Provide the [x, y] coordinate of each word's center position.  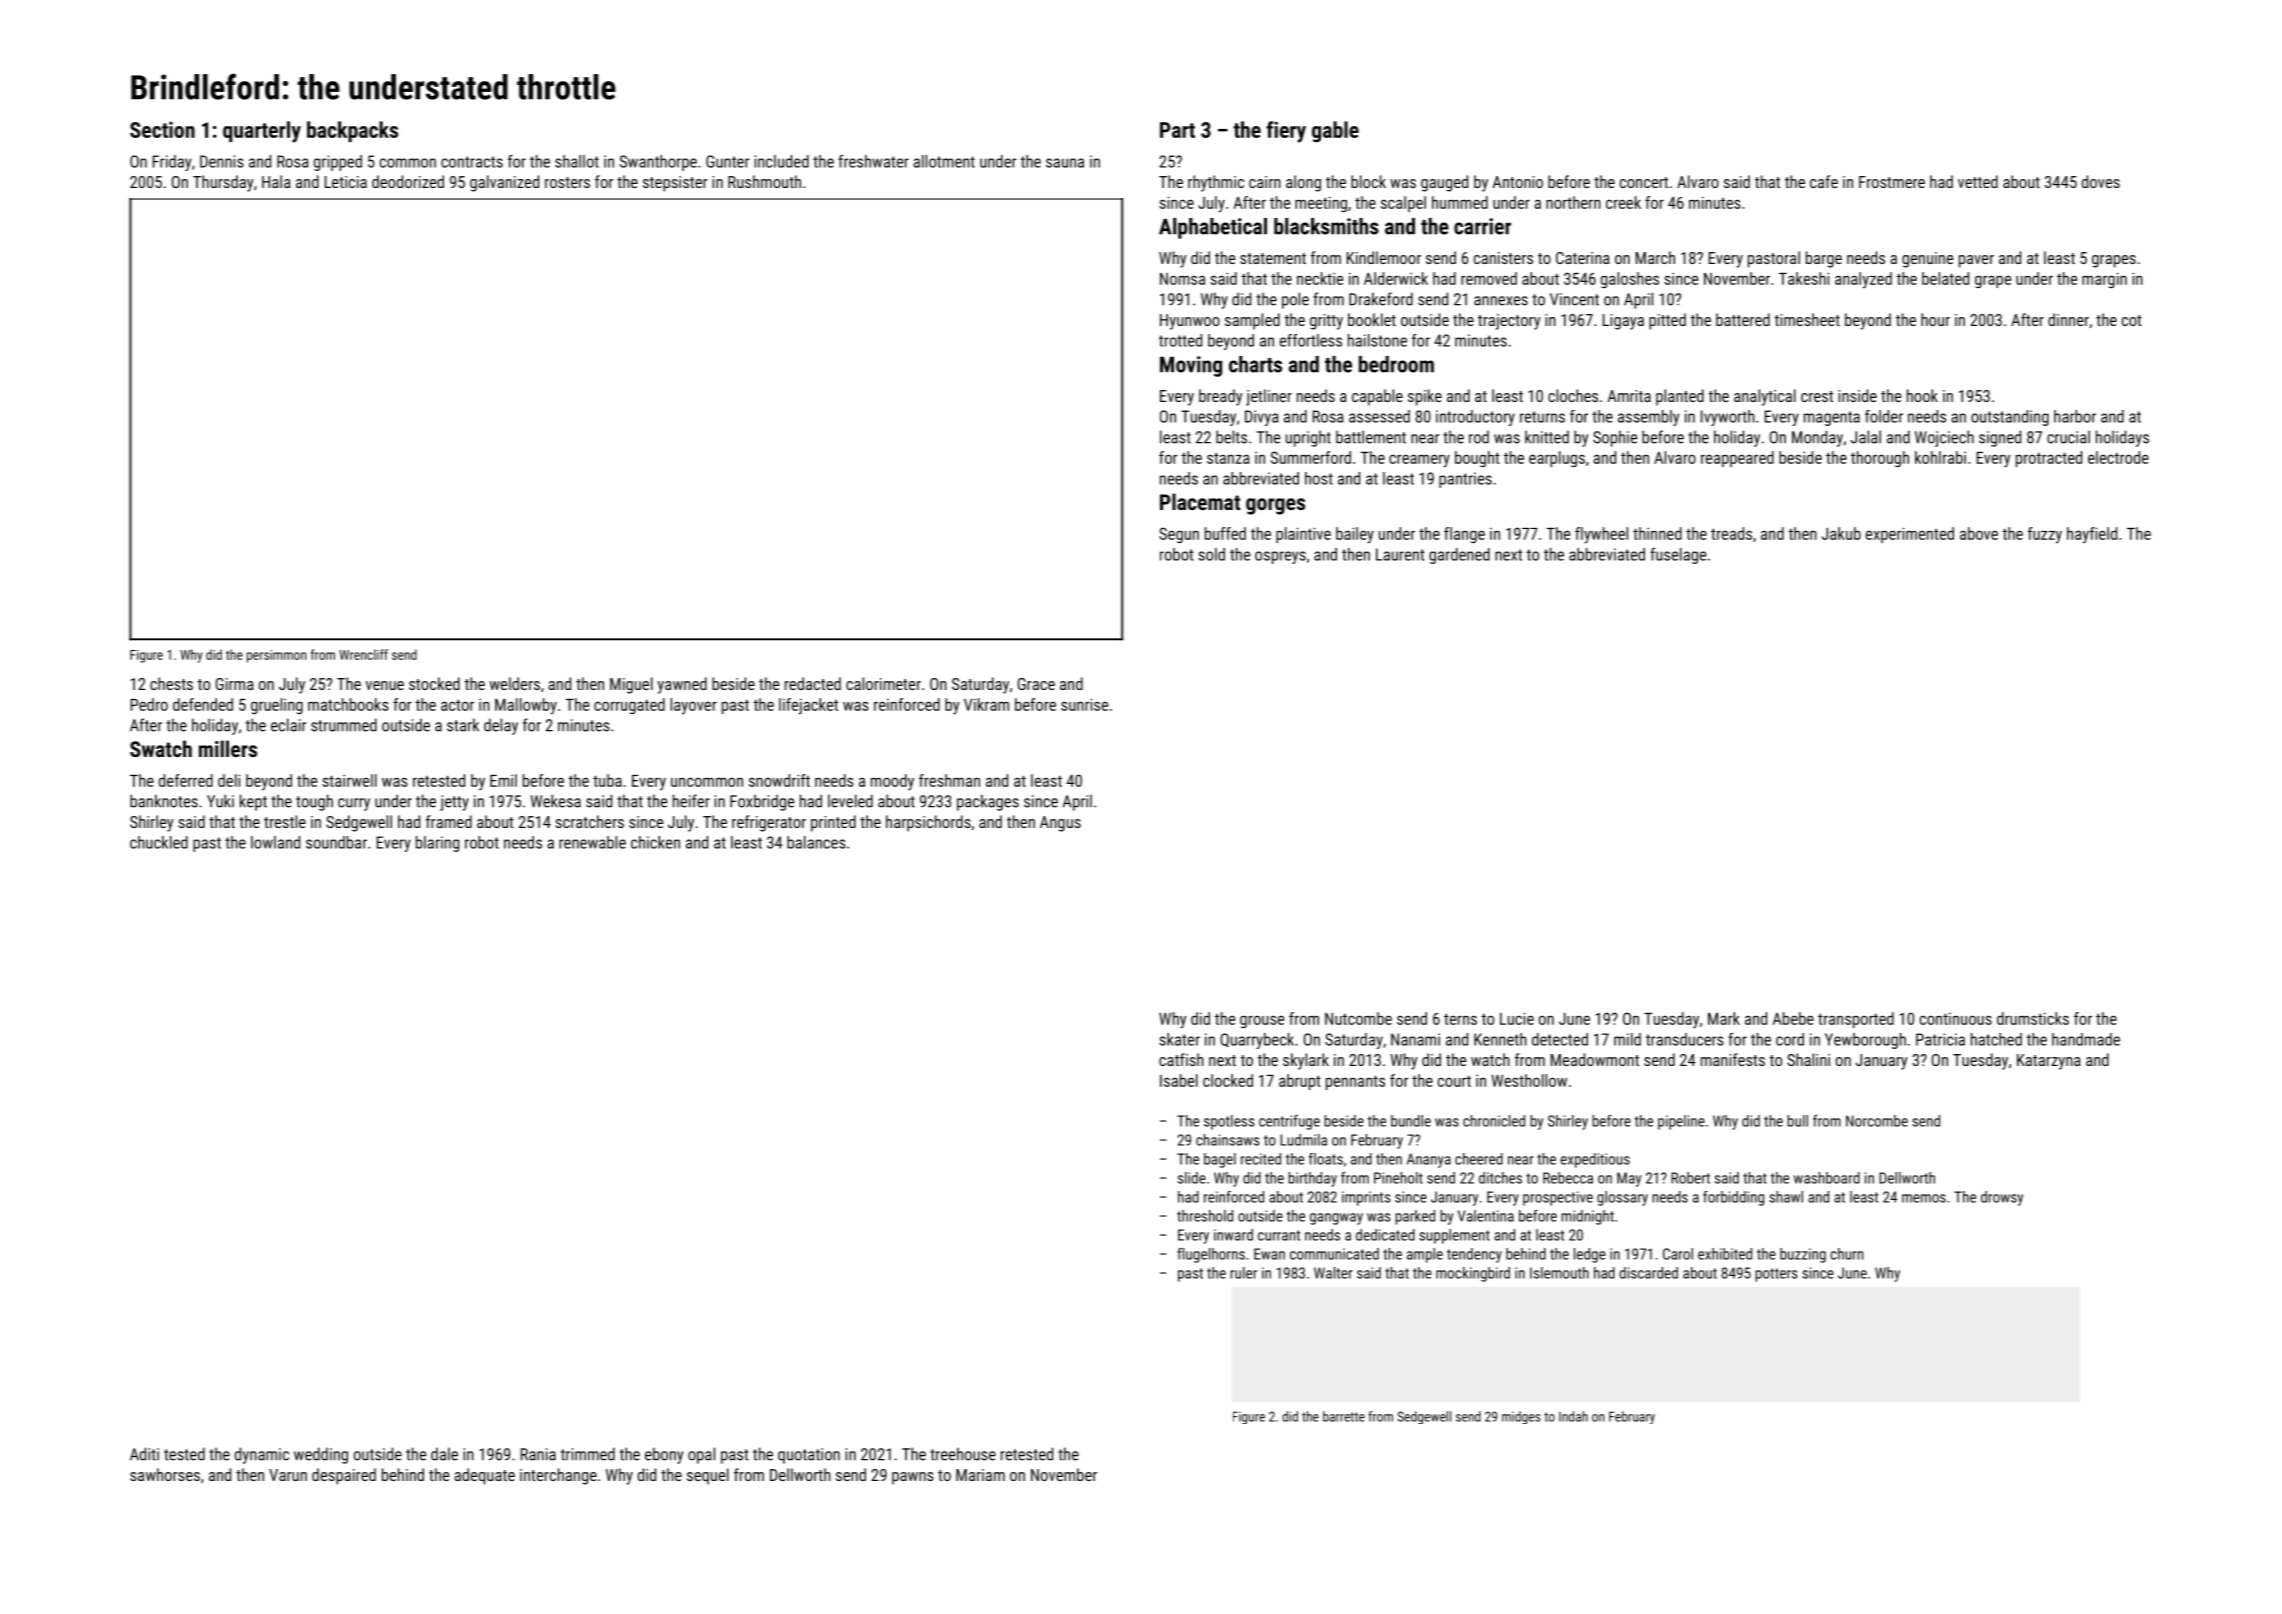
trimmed [588, 1454]
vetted [1978, 181]
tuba [607, 780]
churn [1846, 1254]
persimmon [277, 656]
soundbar [336, 842]
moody [892, 782]
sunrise [1084, 704]
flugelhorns [1211, 1255]
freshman [949, 780]
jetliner [1269, 397]
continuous [1956, 1019]
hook [1922, 395]
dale [444, 1454]
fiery [1286, 132]
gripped [338, 163]
